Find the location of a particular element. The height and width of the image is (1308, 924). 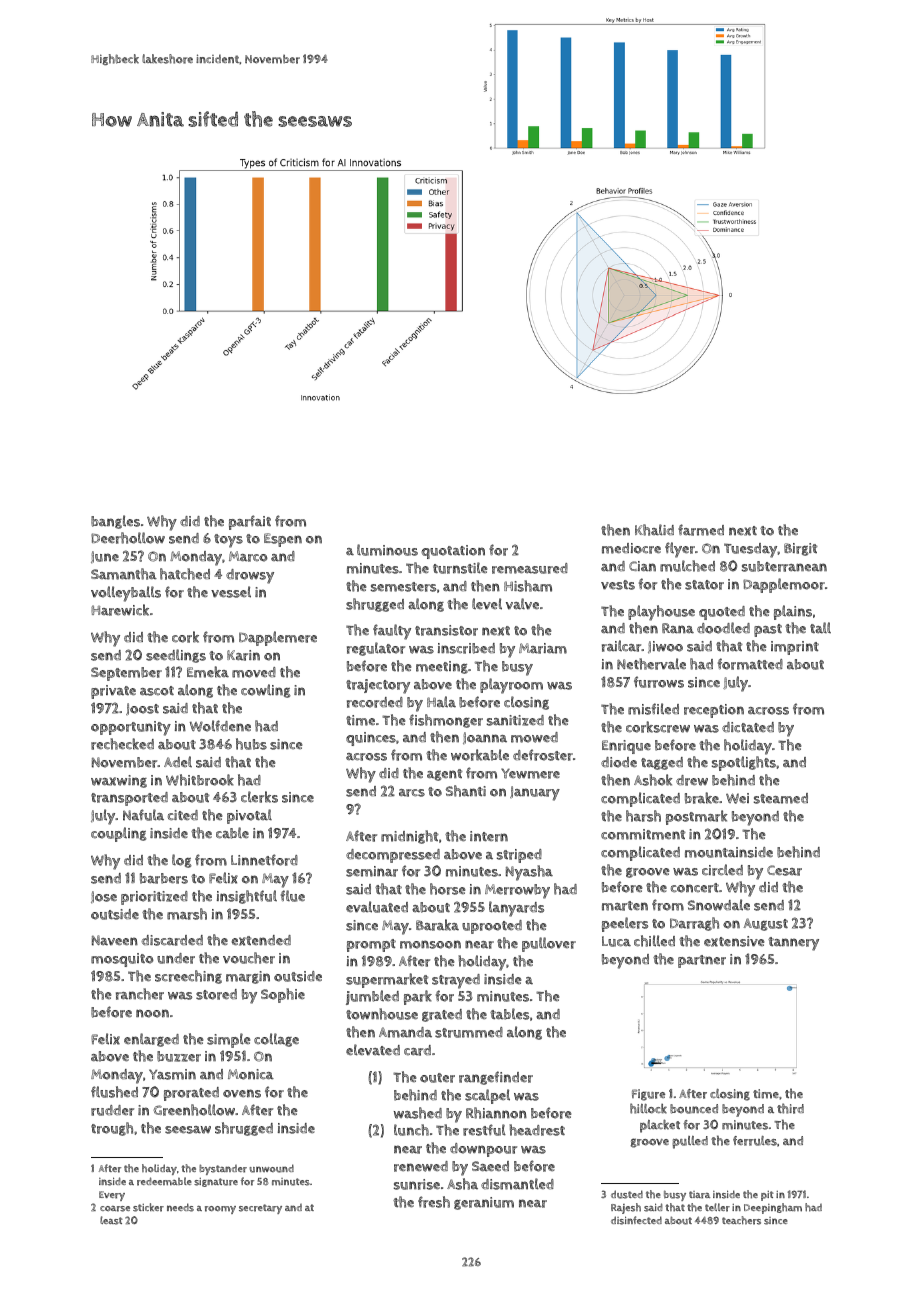

ascot is located at coordinates (157, 691).
